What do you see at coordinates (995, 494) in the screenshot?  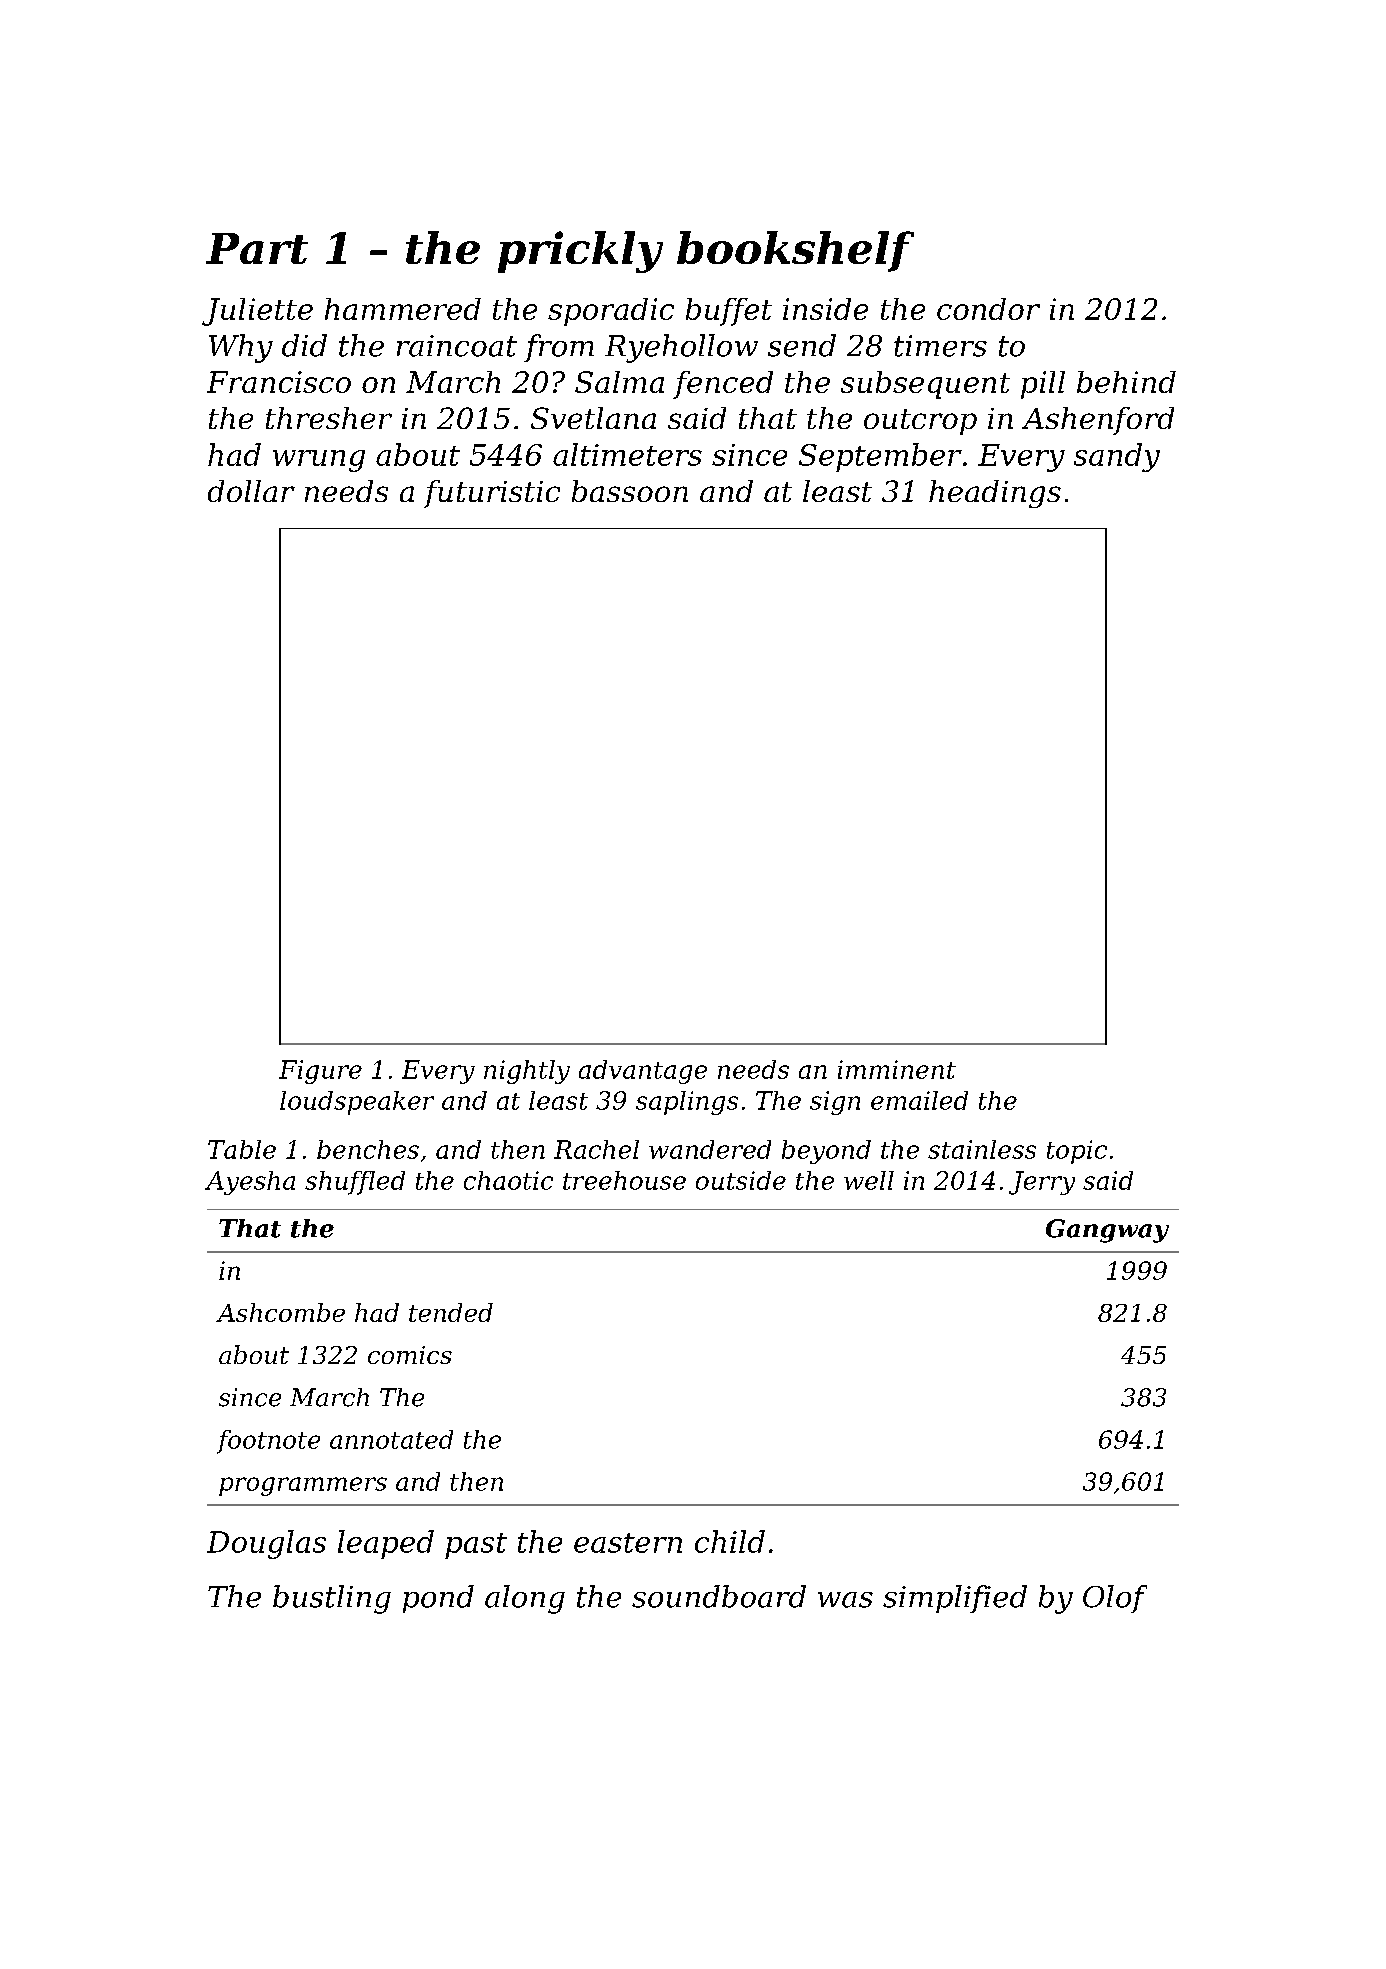 I see `headings` at bounding box center [995, 494].
